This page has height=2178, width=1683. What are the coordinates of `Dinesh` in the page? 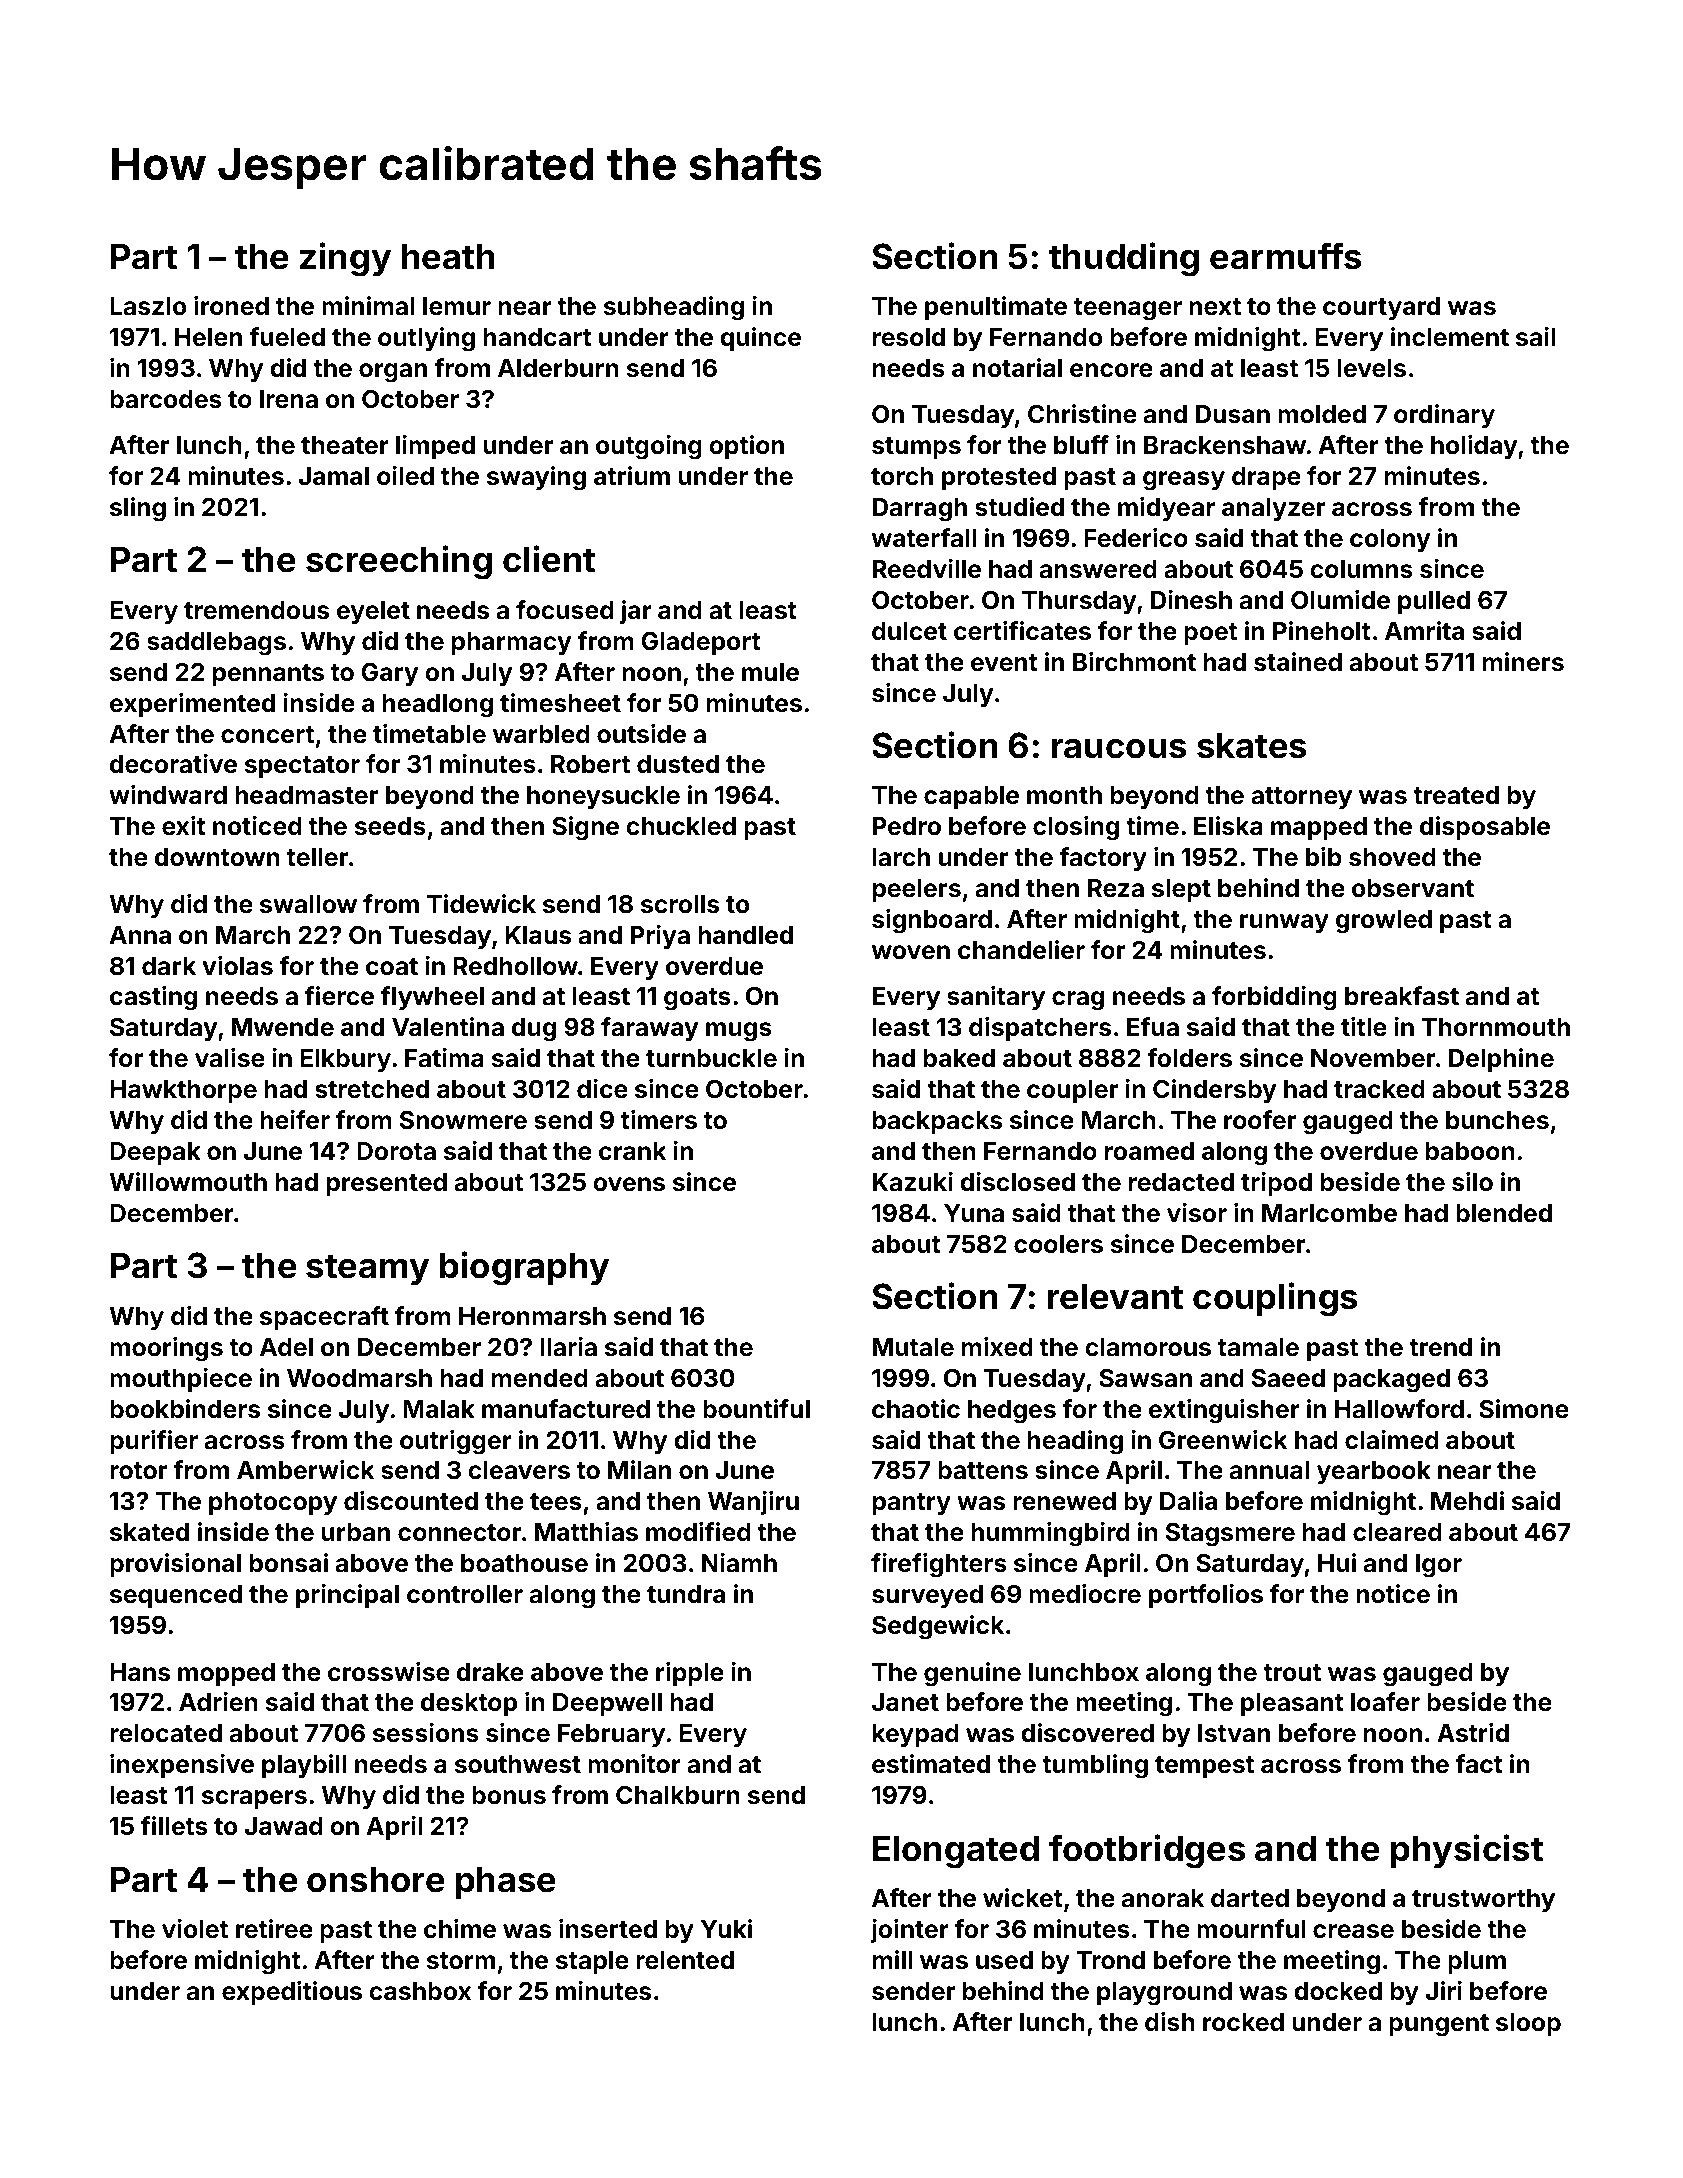 It's located at (1191, 600).
